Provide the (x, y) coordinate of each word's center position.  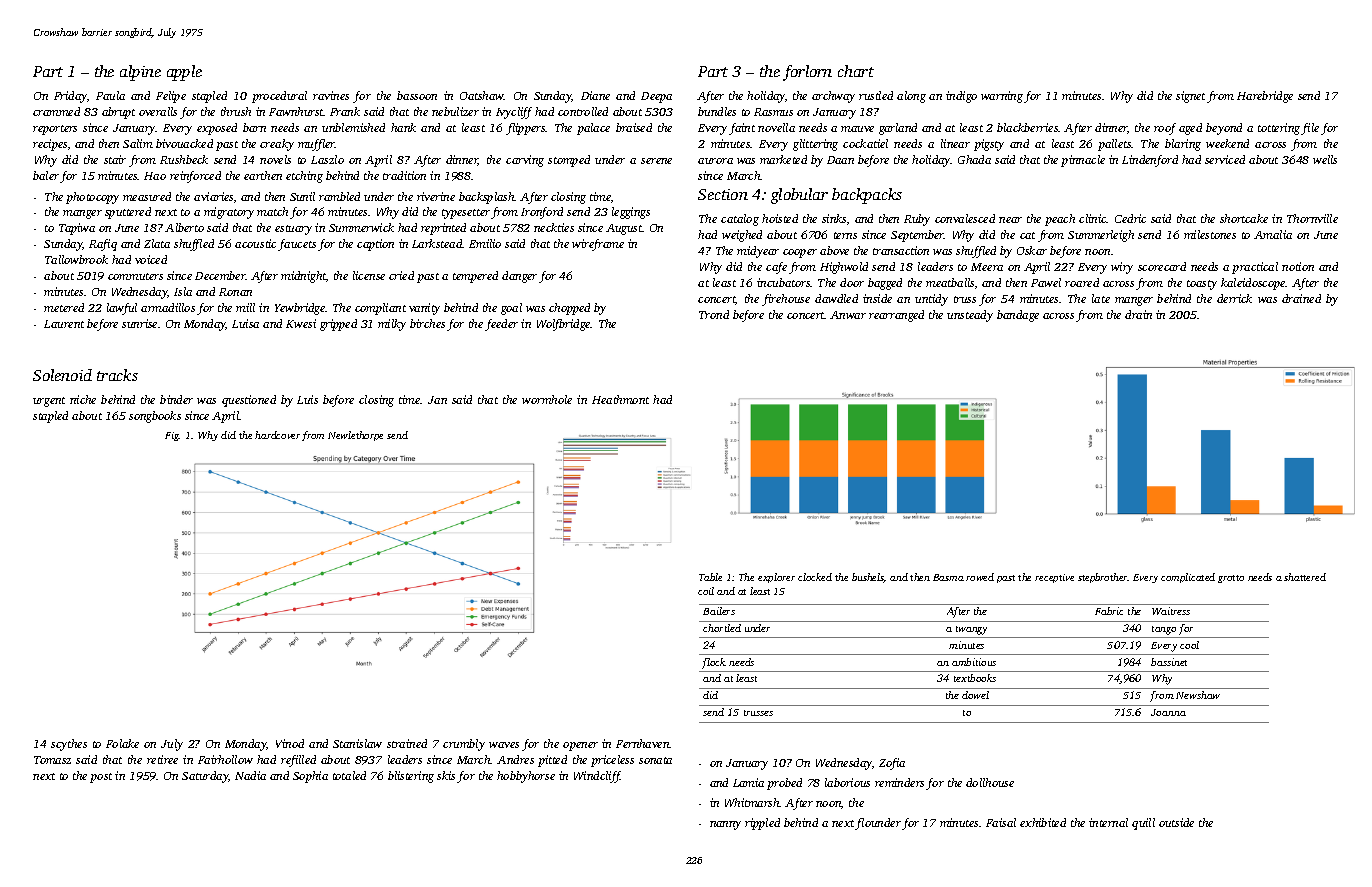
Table (710, 577)
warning (1002, 97)
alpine (140, 73)
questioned (249, 401)
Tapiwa (77, 229)
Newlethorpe (355, 436)
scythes (69, 745)
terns (845, 235)
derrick (1234, 298)
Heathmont (620, 399)
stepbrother (1103, 578)
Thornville (1312, 218)
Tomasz (52, 760)
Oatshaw (482, 95)
